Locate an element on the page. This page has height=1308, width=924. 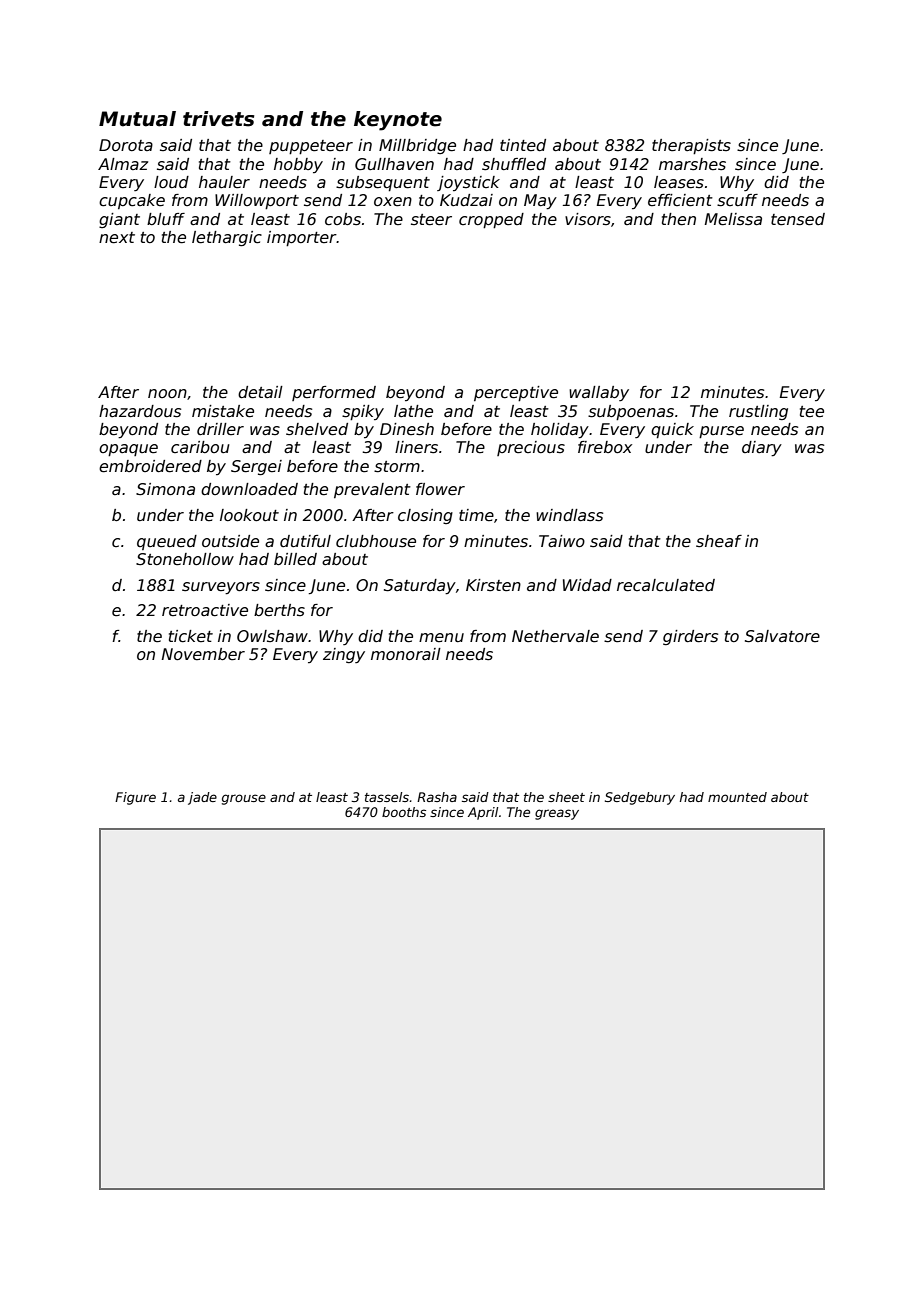
Millbridge is located at coordinates (417, 146).
